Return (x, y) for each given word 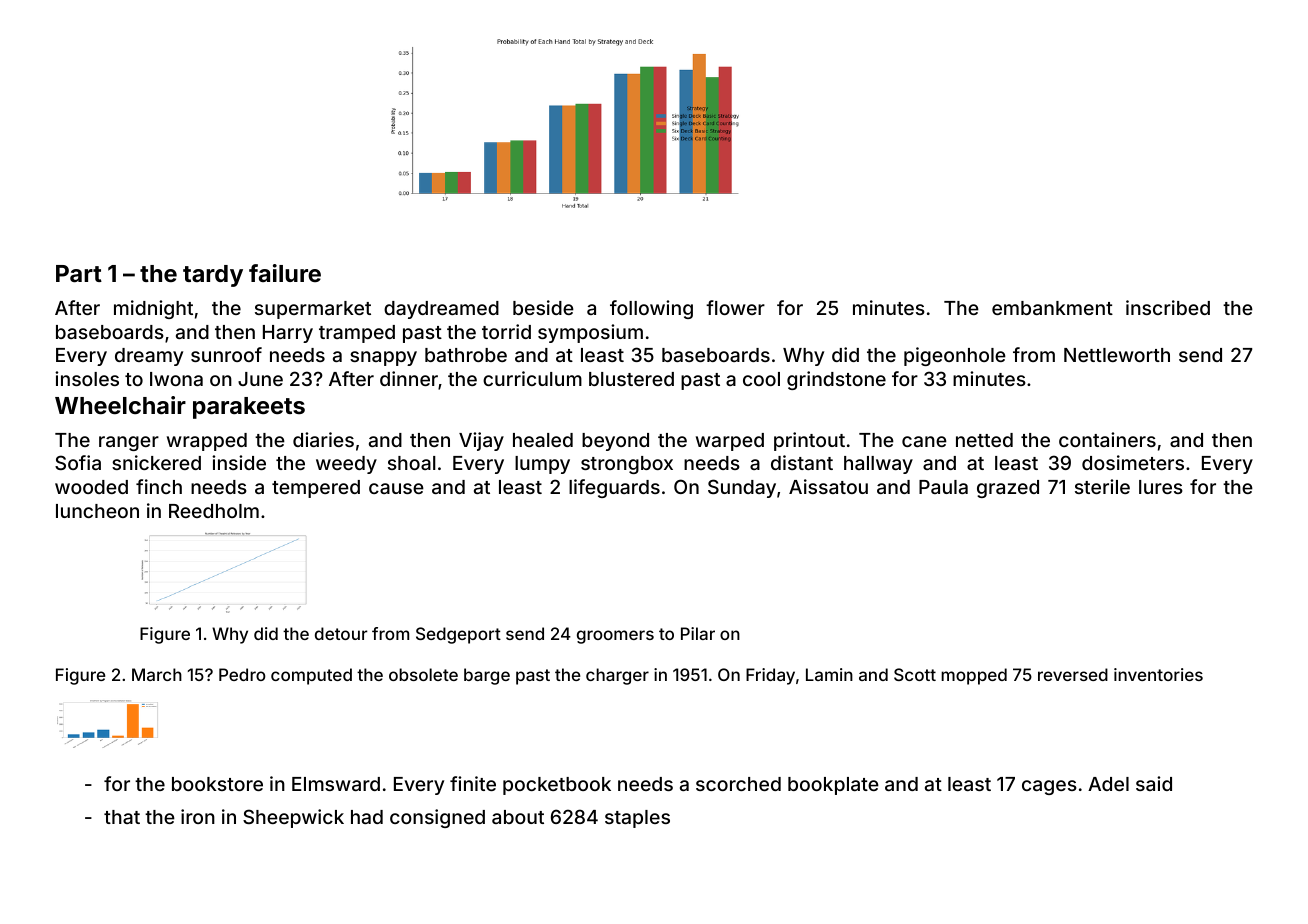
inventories (1158, 674)
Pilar (698, 633)
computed (311, 676)
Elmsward (336, 784)
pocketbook (557, 786)
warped (730, 442)
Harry (288, 334)
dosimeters (1133, 462)
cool (761, 379)
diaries (323, 439)
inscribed (1168, 307)
